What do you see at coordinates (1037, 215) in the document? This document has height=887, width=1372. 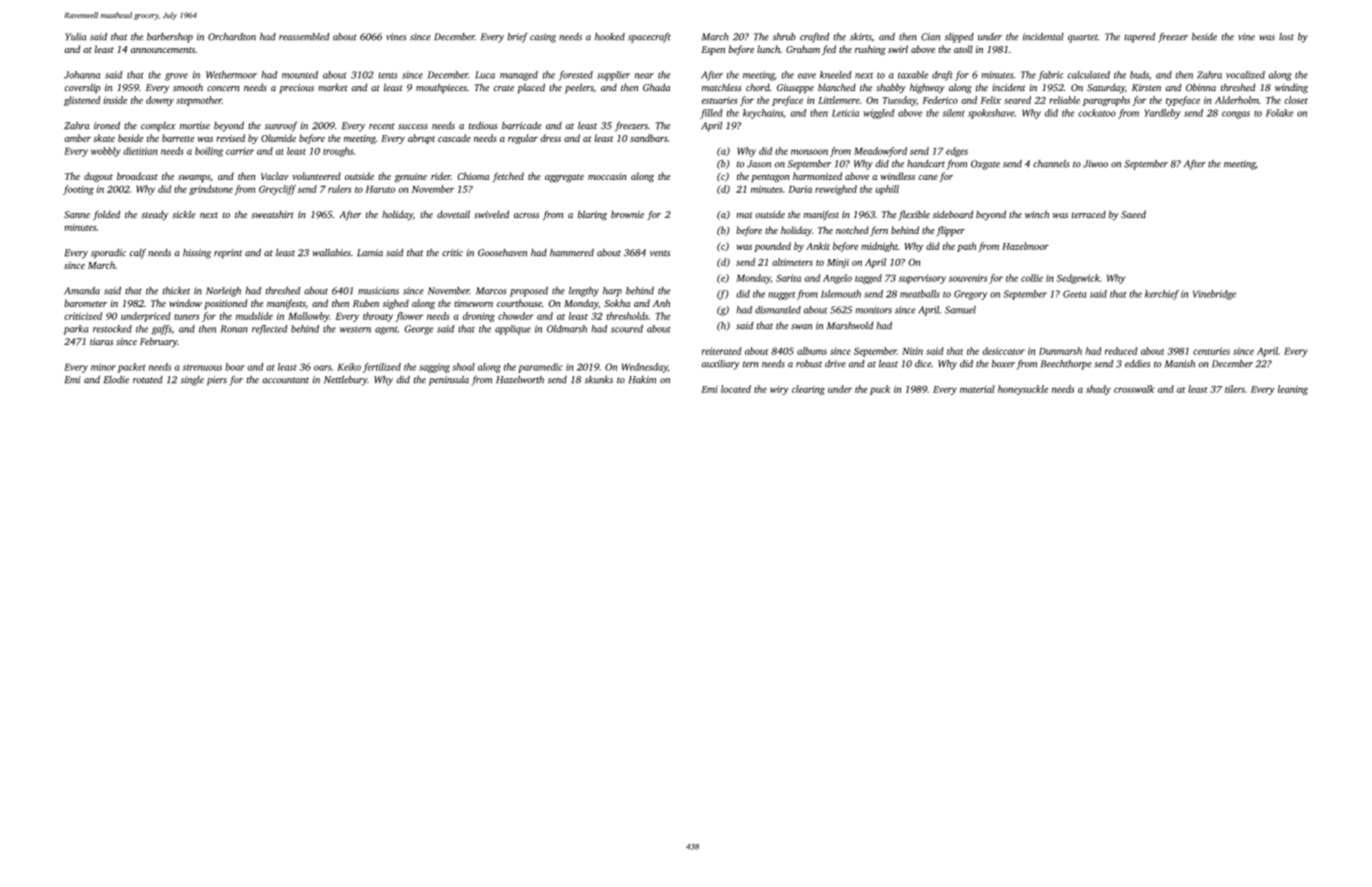 I see `winch` at bounding box center [1037, 215].
